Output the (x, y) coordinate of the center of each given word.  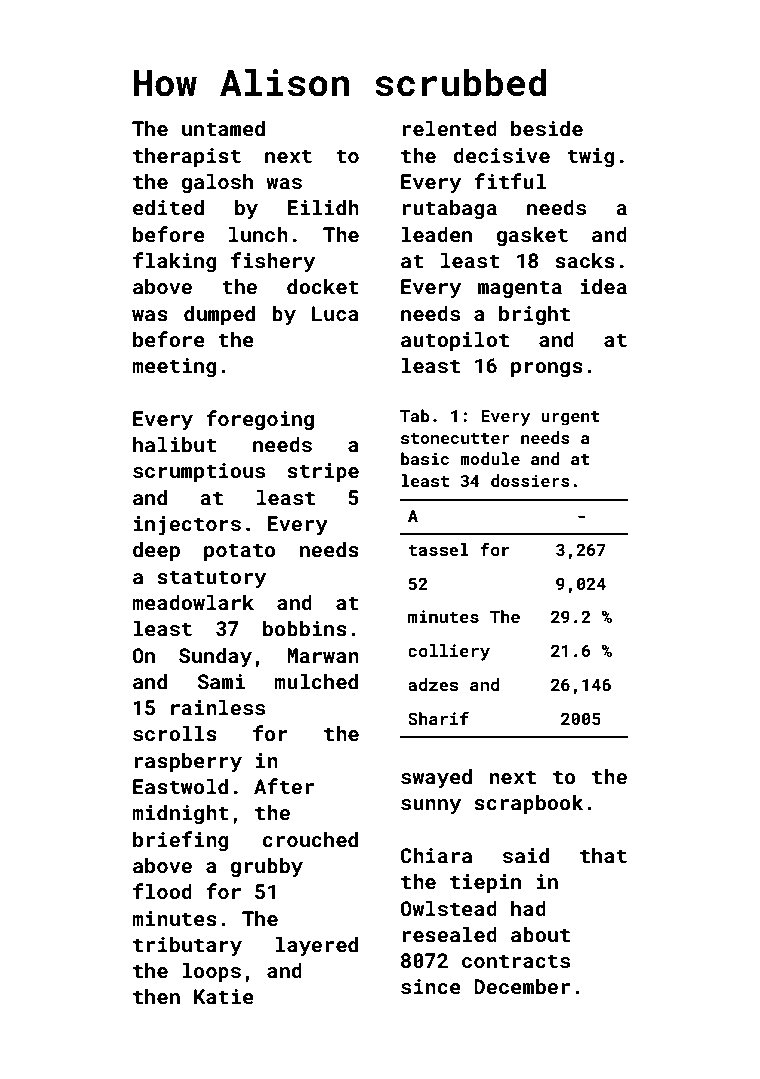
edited (168, 207)
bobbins (305, 628)
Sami (221, 681)
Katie (224, 996)
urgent (570, 418)
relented (450, 128)
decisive (501, 155)
